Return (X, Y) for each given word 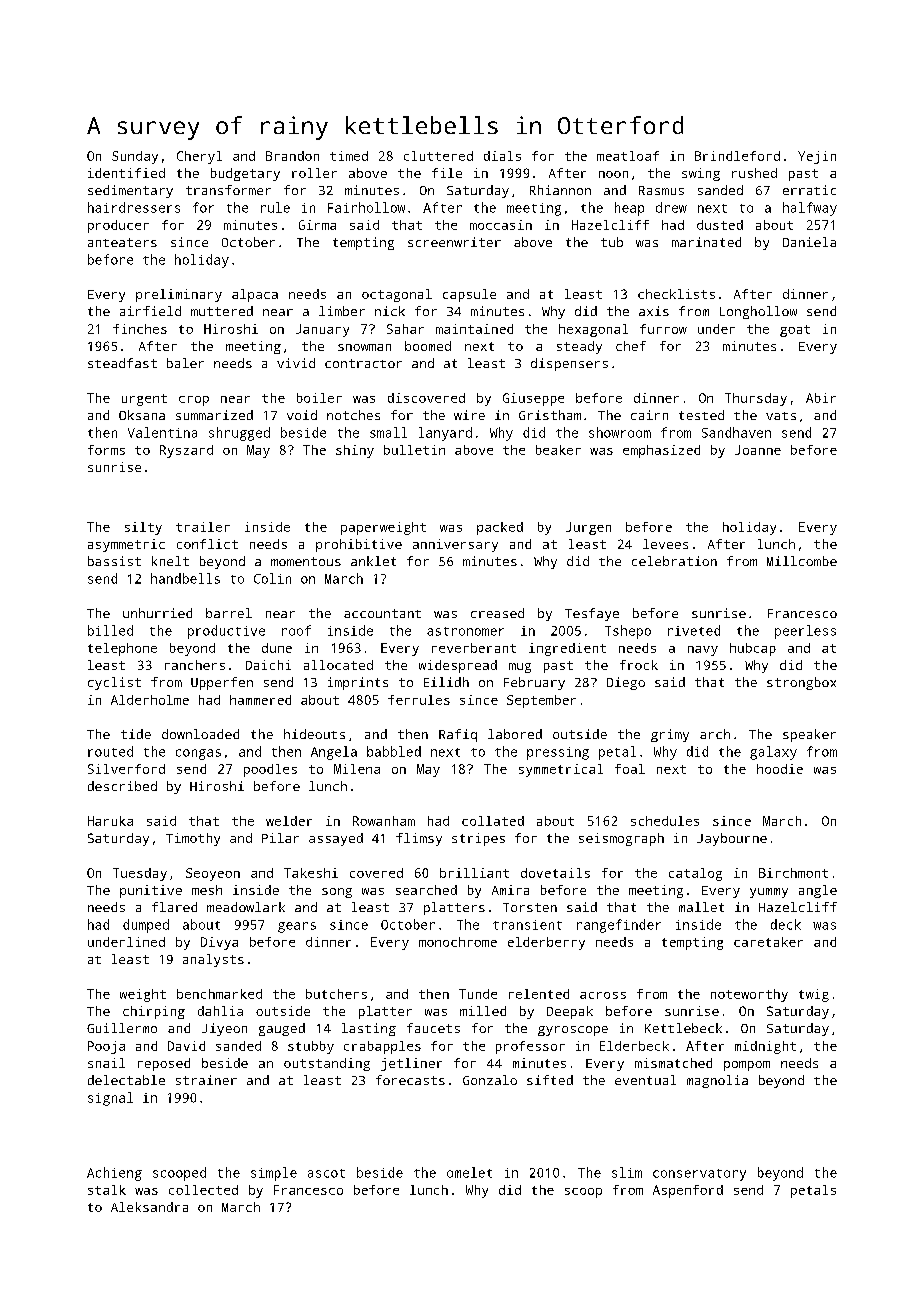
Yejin (817, 157)
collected (203, 1190)
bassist (114, 561)
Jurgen (588, 528)
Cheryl (199, 157)
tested (701, 415)
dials (502, 156)
